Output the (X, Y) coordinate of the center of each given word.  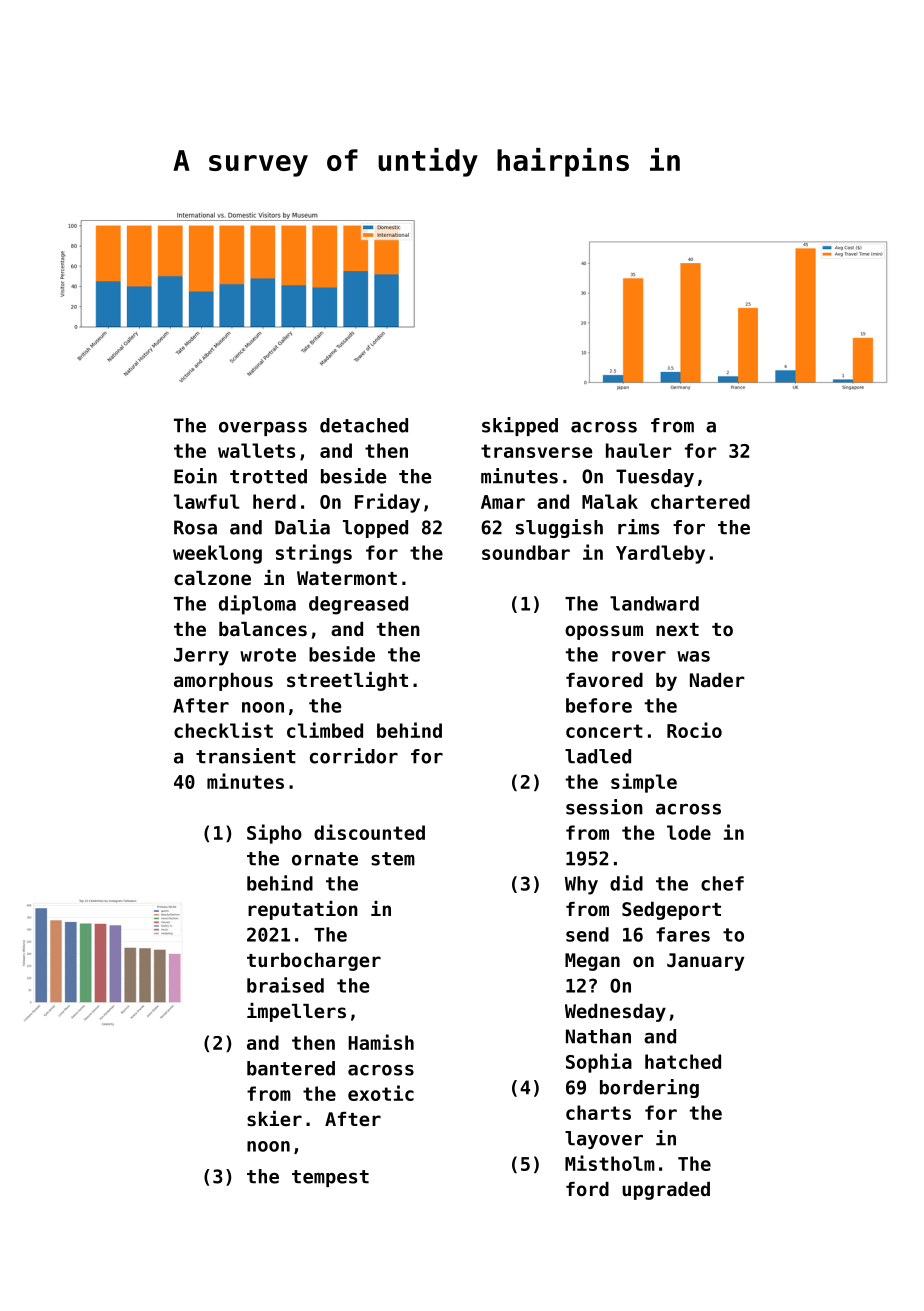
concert (604, 731)
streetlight (347, 681)
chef (722, 883)
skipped (520, 426)
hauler (639, 450)
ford (587, 1189)
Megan (592, 962)
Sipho (274, 834)
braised (285, 985)
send (587, 934)
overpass (263, 429)
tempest (330, 1178)
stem (393, 859)
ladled (598, 756)
